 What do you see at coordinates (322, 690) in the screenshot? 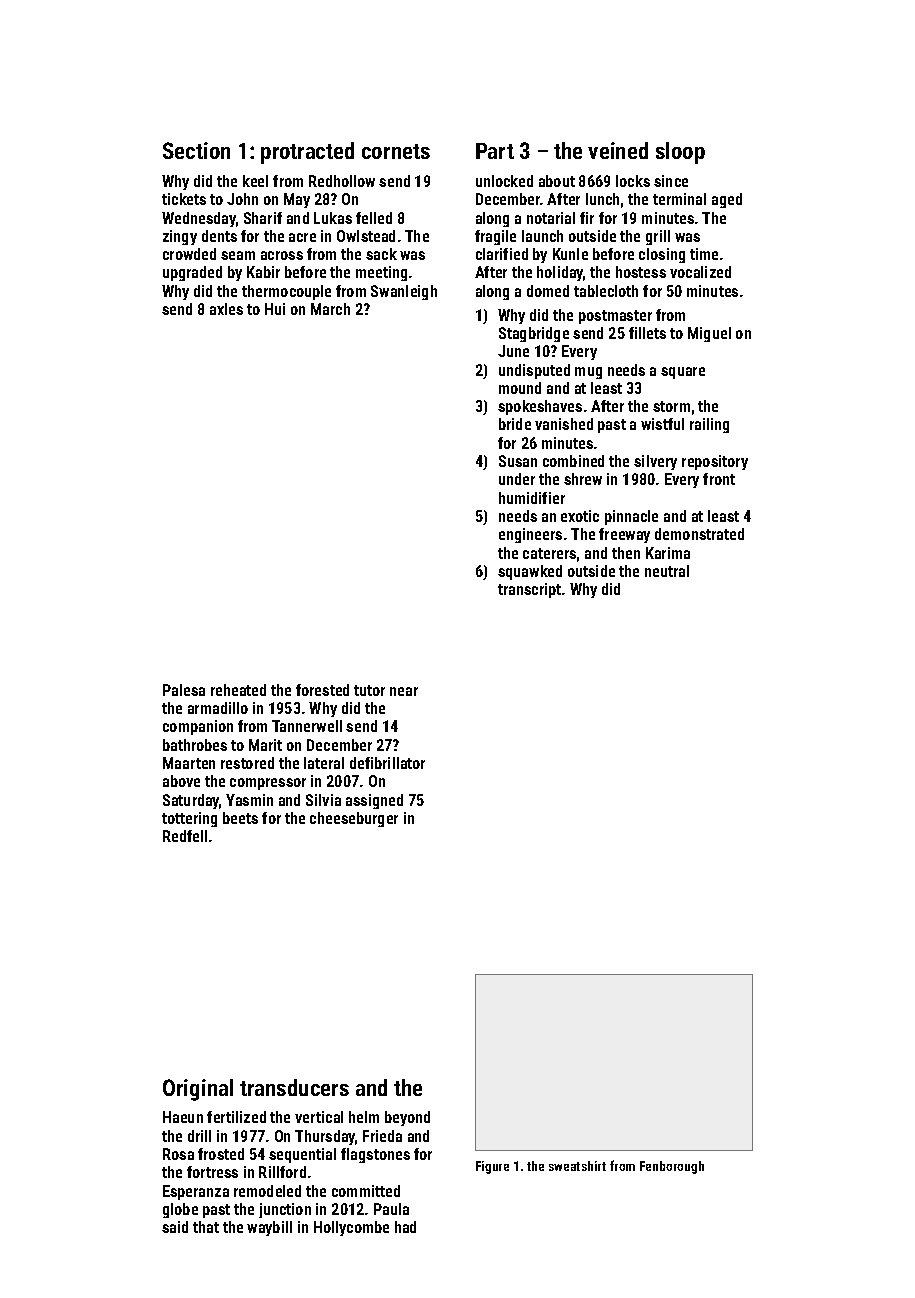
I see `forested` at bounding box center [322, 690].
